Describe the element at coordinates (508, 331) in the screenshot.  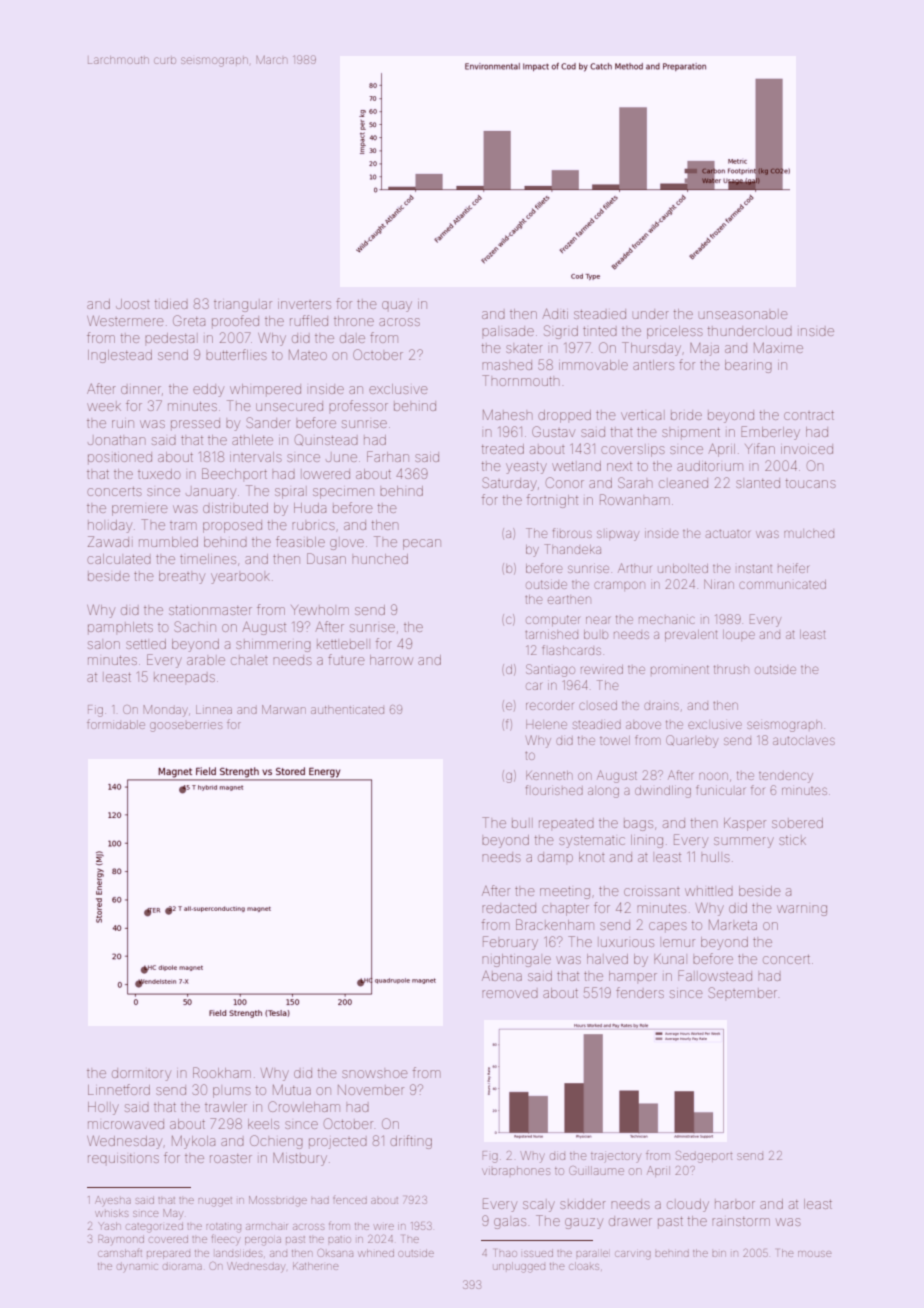
I see `palisade` at that location.
